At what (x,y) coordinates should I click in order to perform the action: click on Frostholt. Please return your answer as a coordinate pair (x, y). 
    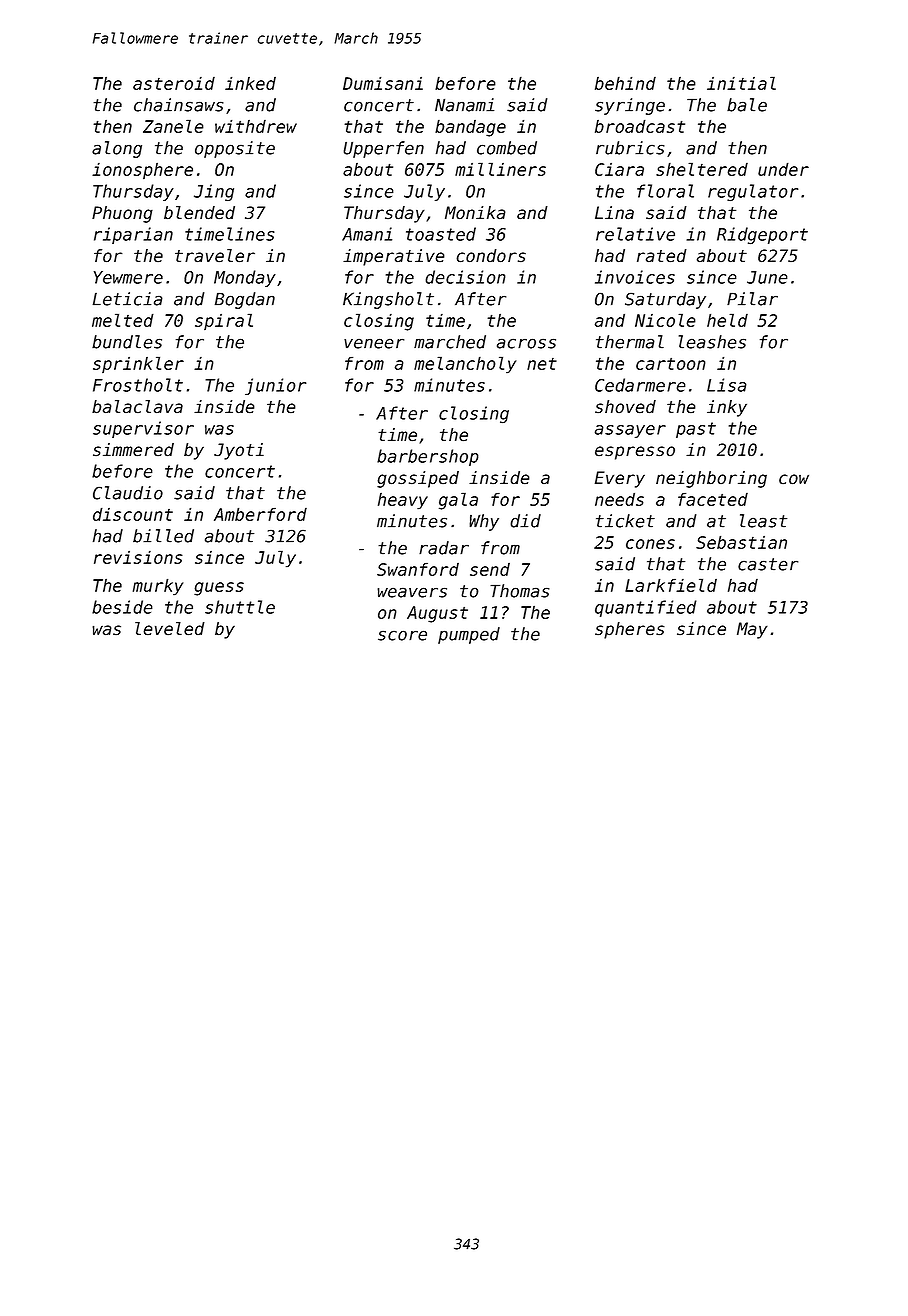
    Looking at the image, I should click on (138, 385).
